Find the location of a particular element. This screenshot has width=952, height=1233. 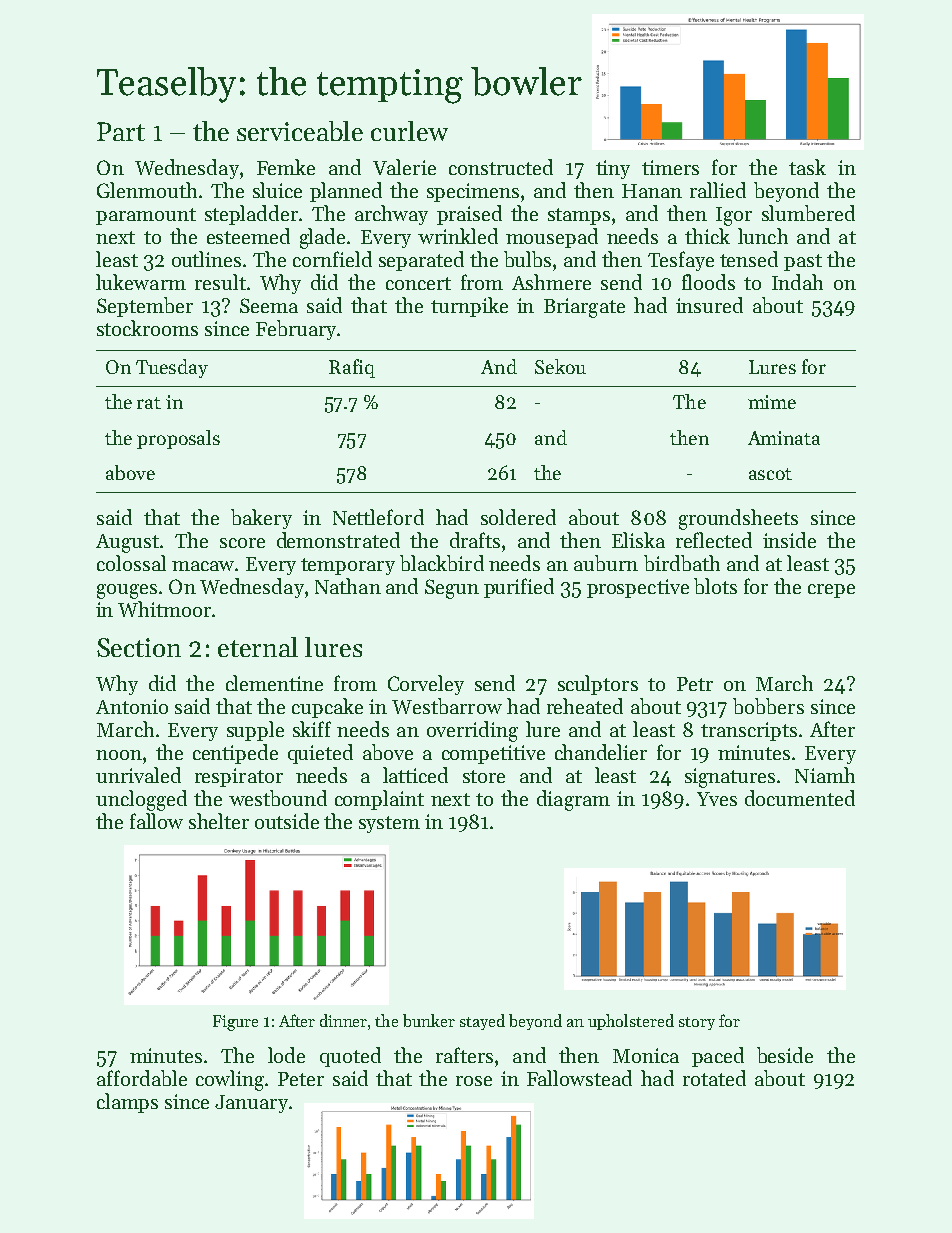

documented is located at coordinates (800, 798).
